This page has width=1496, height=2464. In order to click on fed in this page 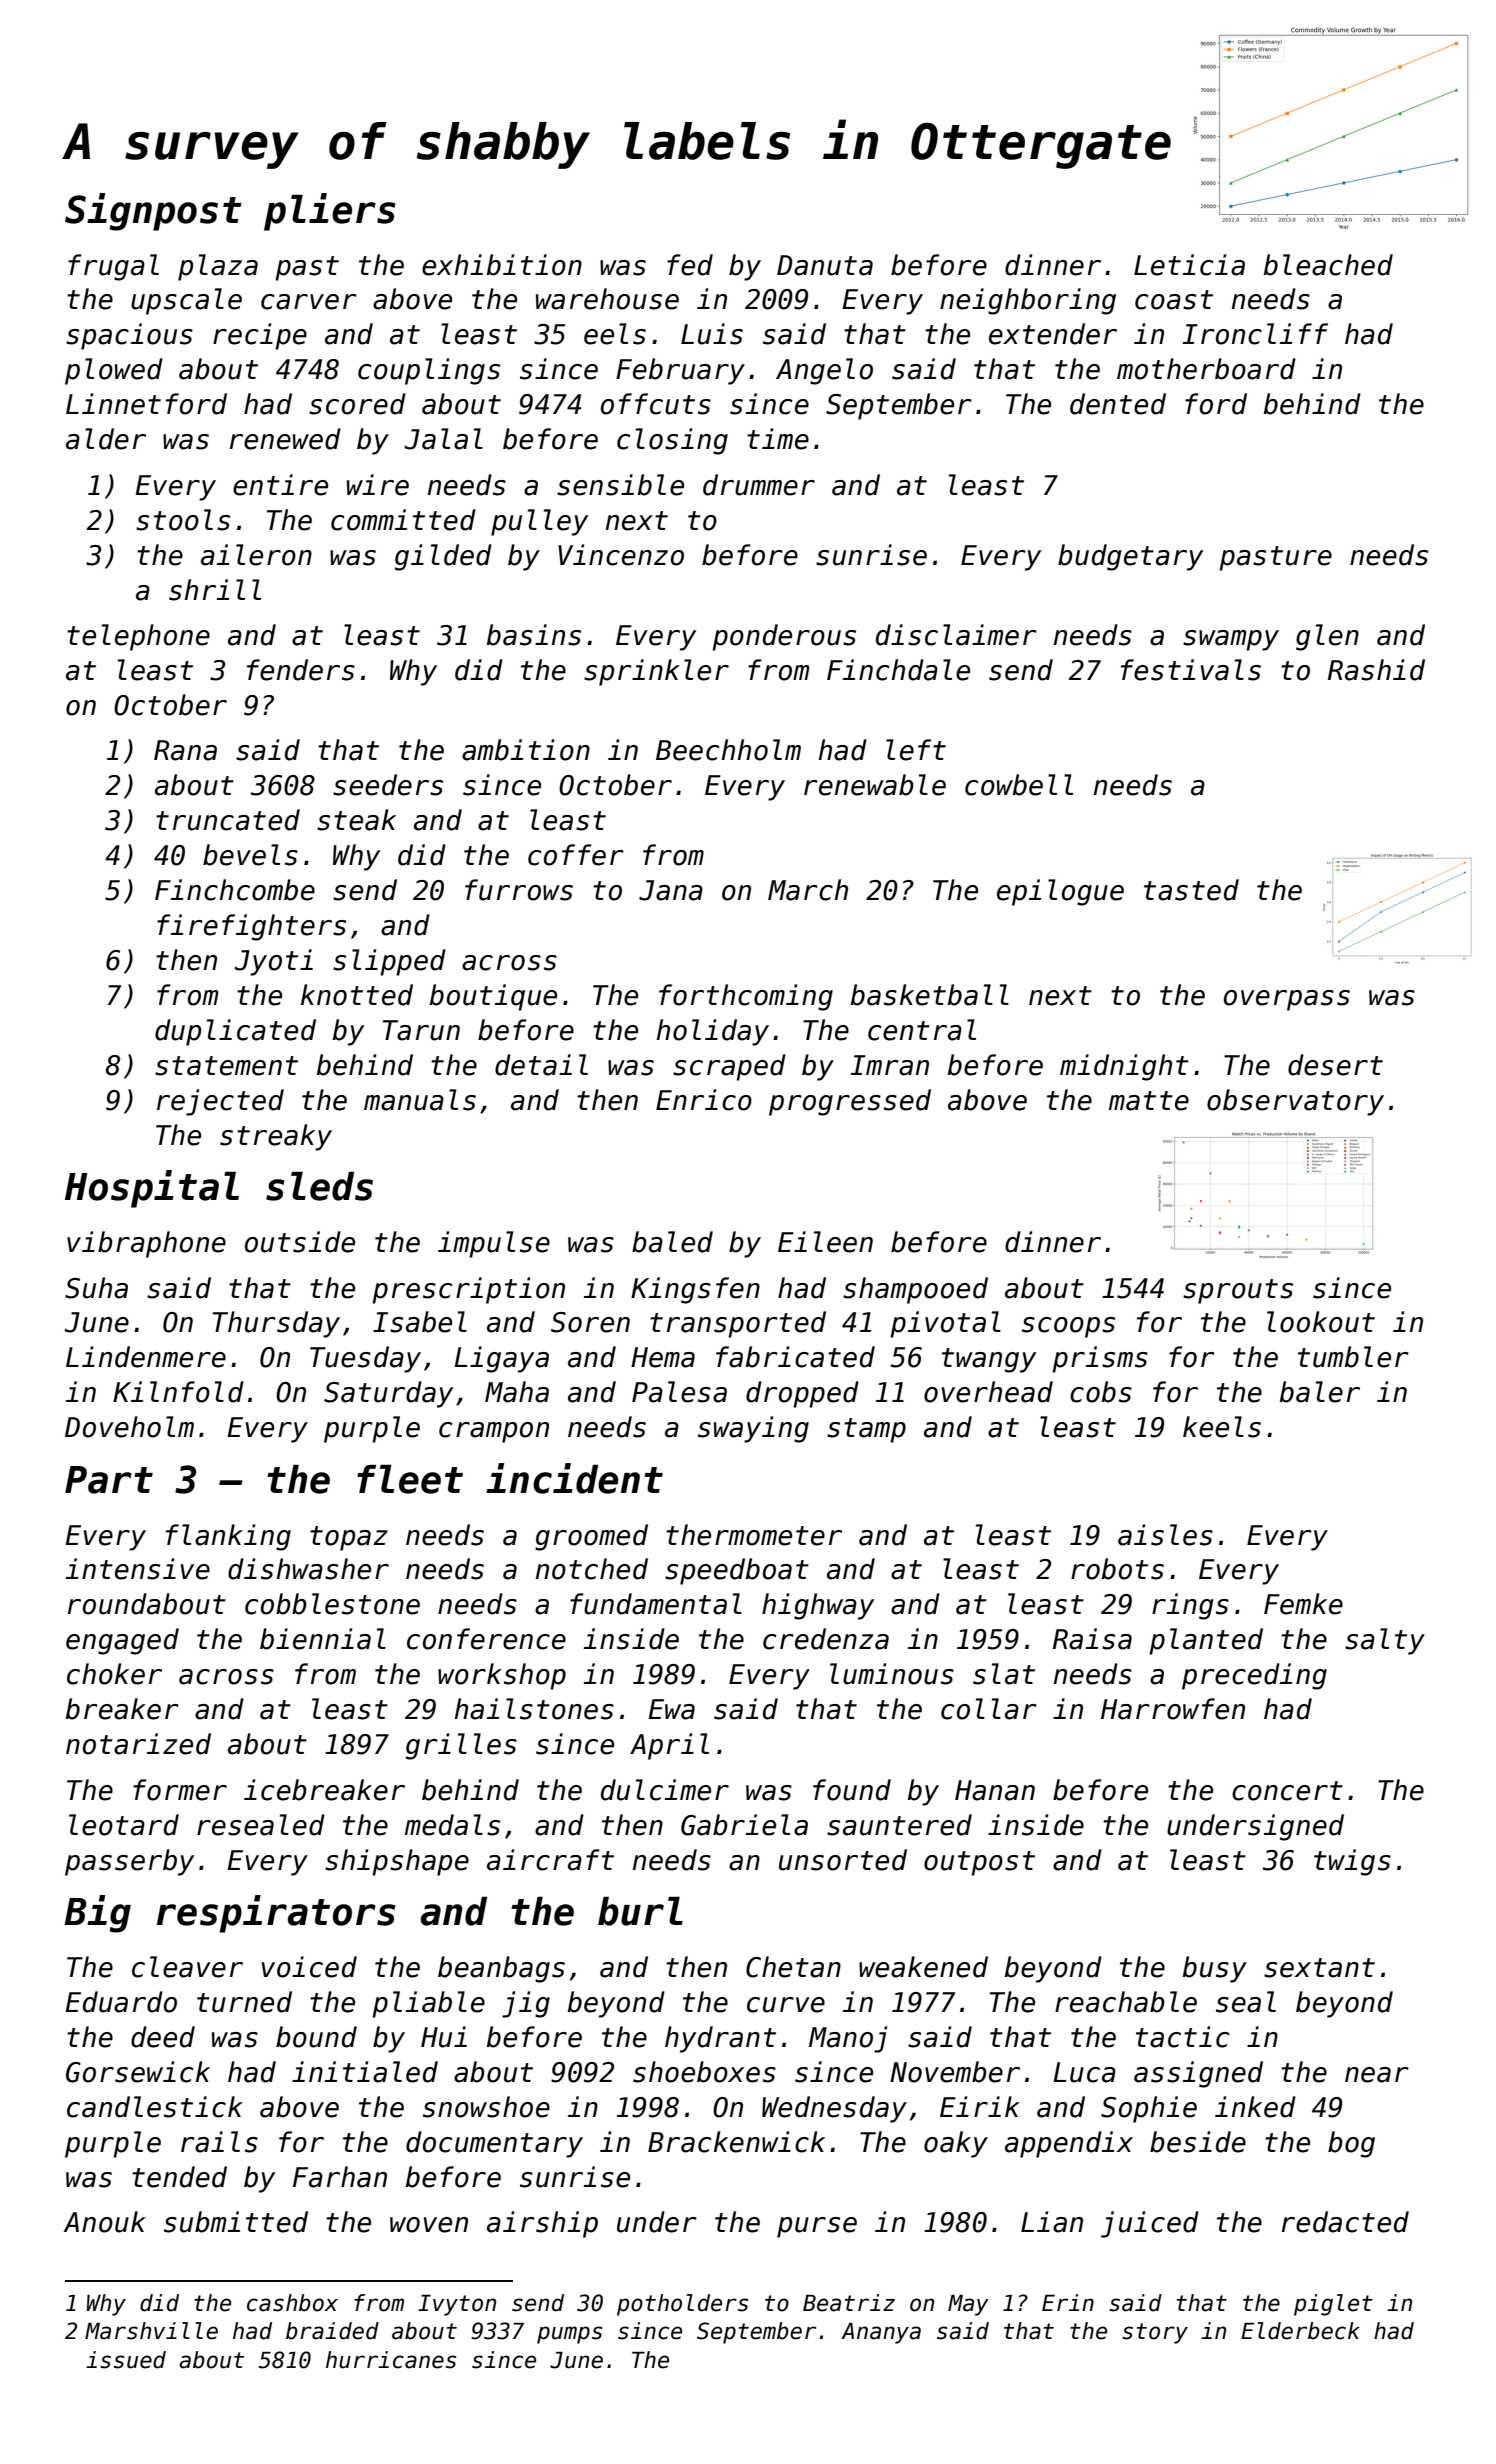, I will do `click(690, 265)`.
